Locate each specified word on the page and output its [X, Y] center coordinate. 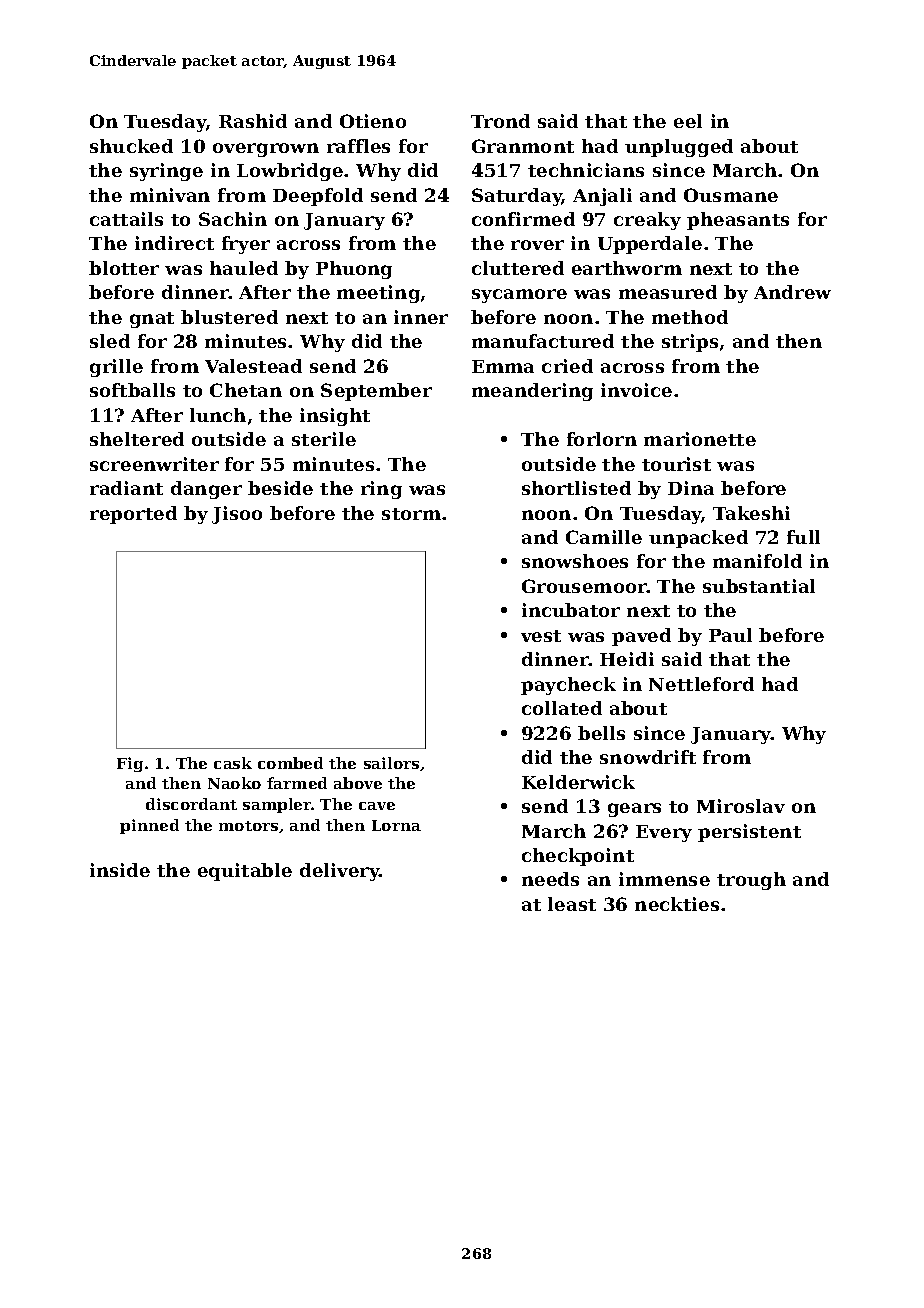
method [690, 317]
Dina [691, 488]
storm [411, 514]
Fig [130, 764]
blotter [124, 268]
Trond [500, 121]
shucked [131, 146]
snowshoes [575, 561]
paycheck [568, 686]
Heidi [627, 659]
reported [133, 515]
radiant [126, 488]
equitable [245, 872]
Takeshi [751, 513]
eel [688, 121]
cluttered [518, 268]
